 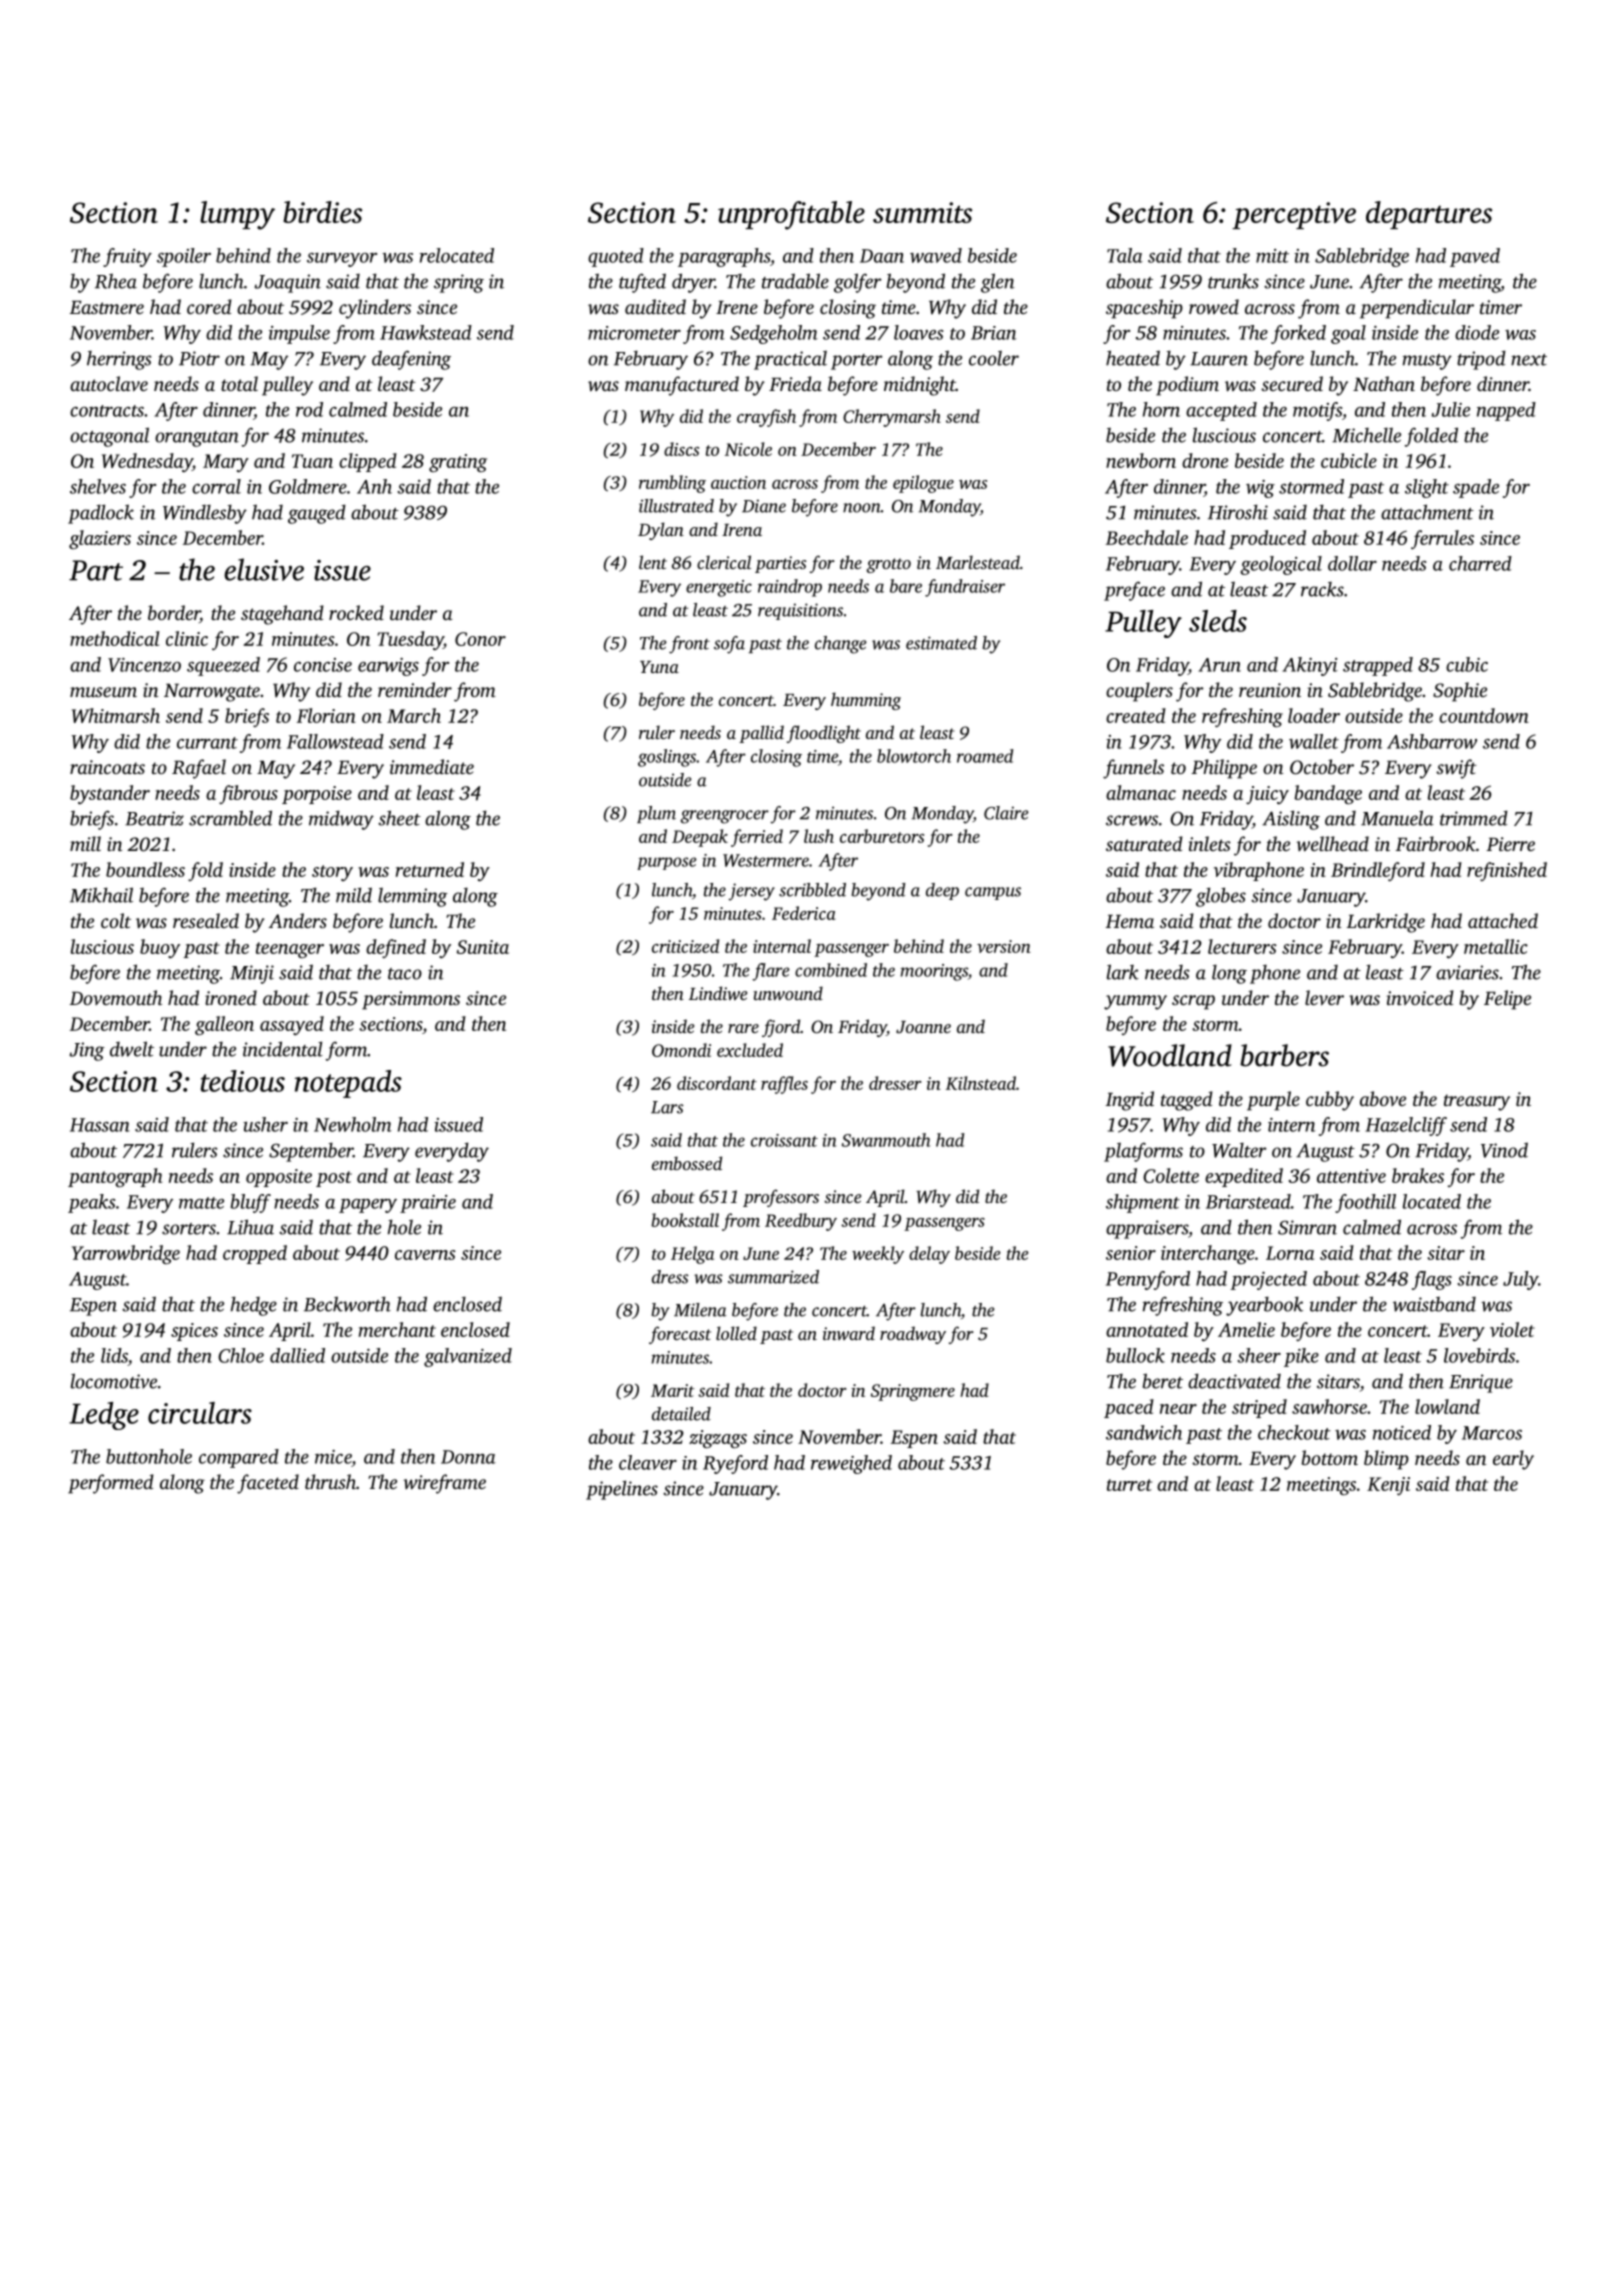 What do you see at coordinates (207, 743) in the screenshot?
I see `currant` at bounding box center [207, 743].
